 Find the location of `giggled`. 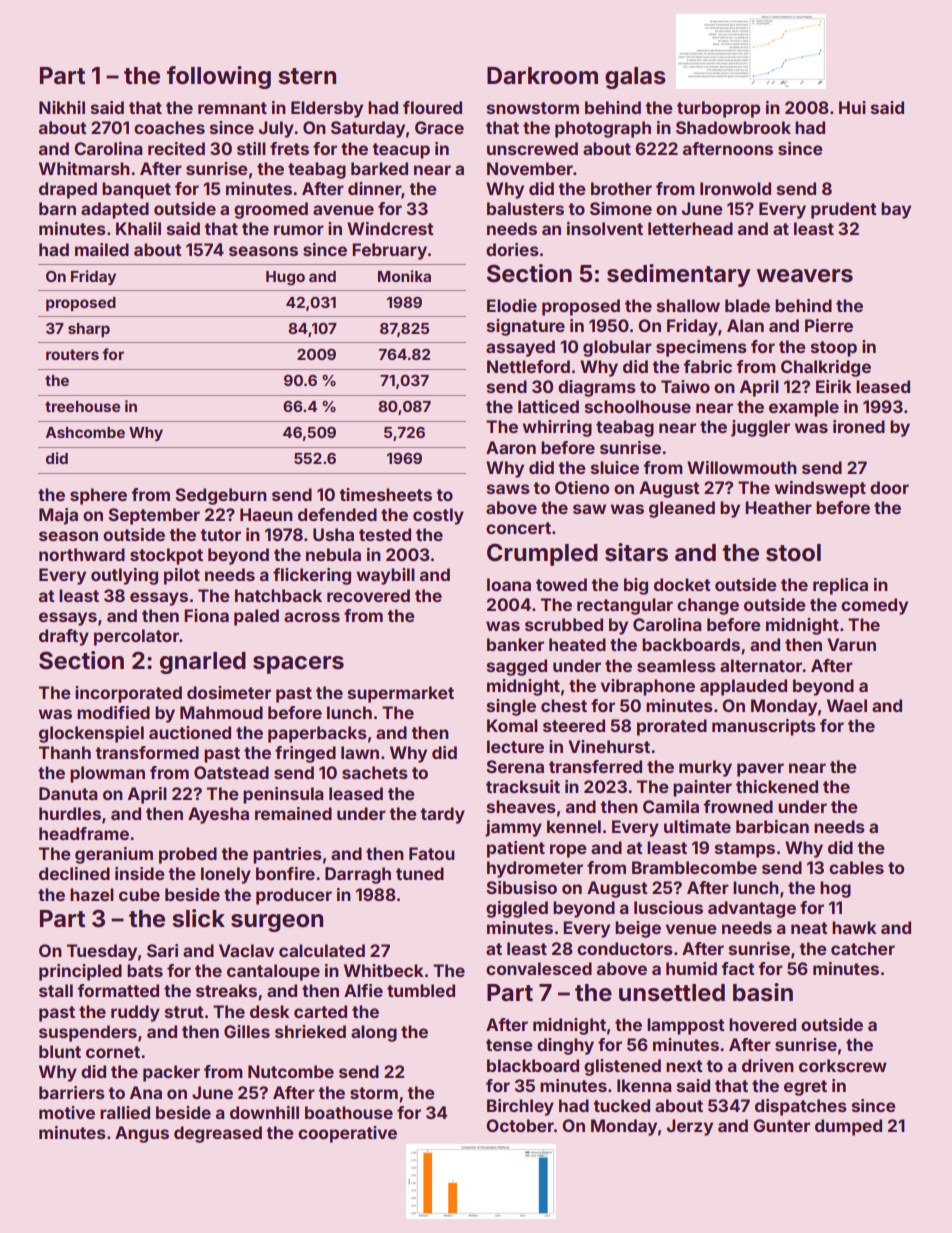

giggled is located at coordinates (517, 909).
